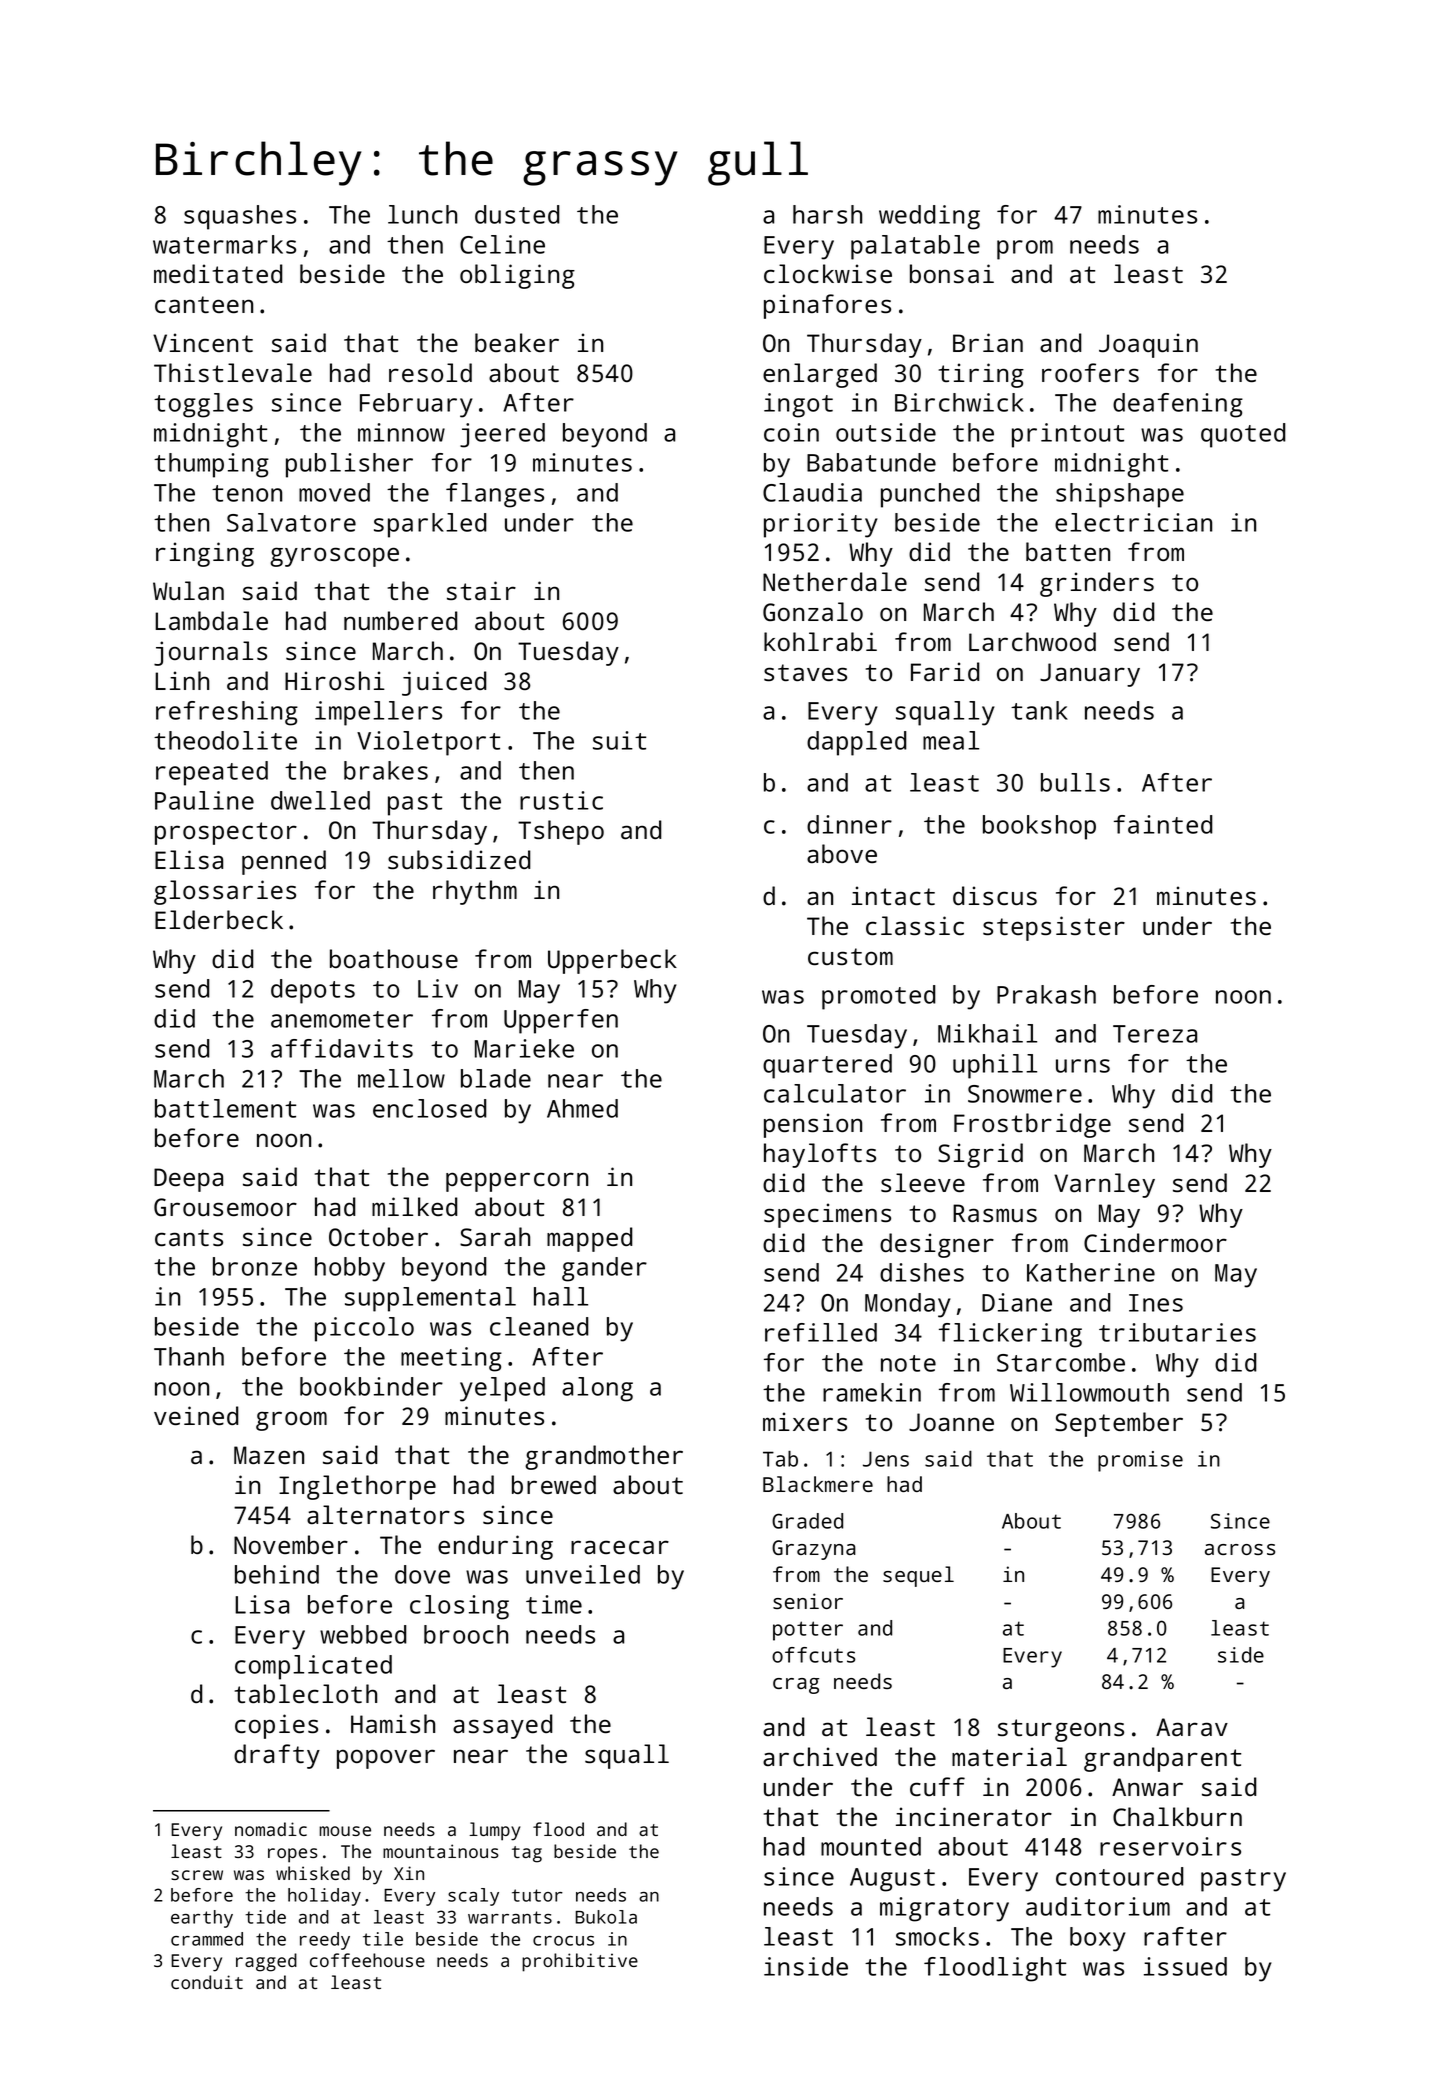  I want to click on prohibitive, so click(580, 1962).
